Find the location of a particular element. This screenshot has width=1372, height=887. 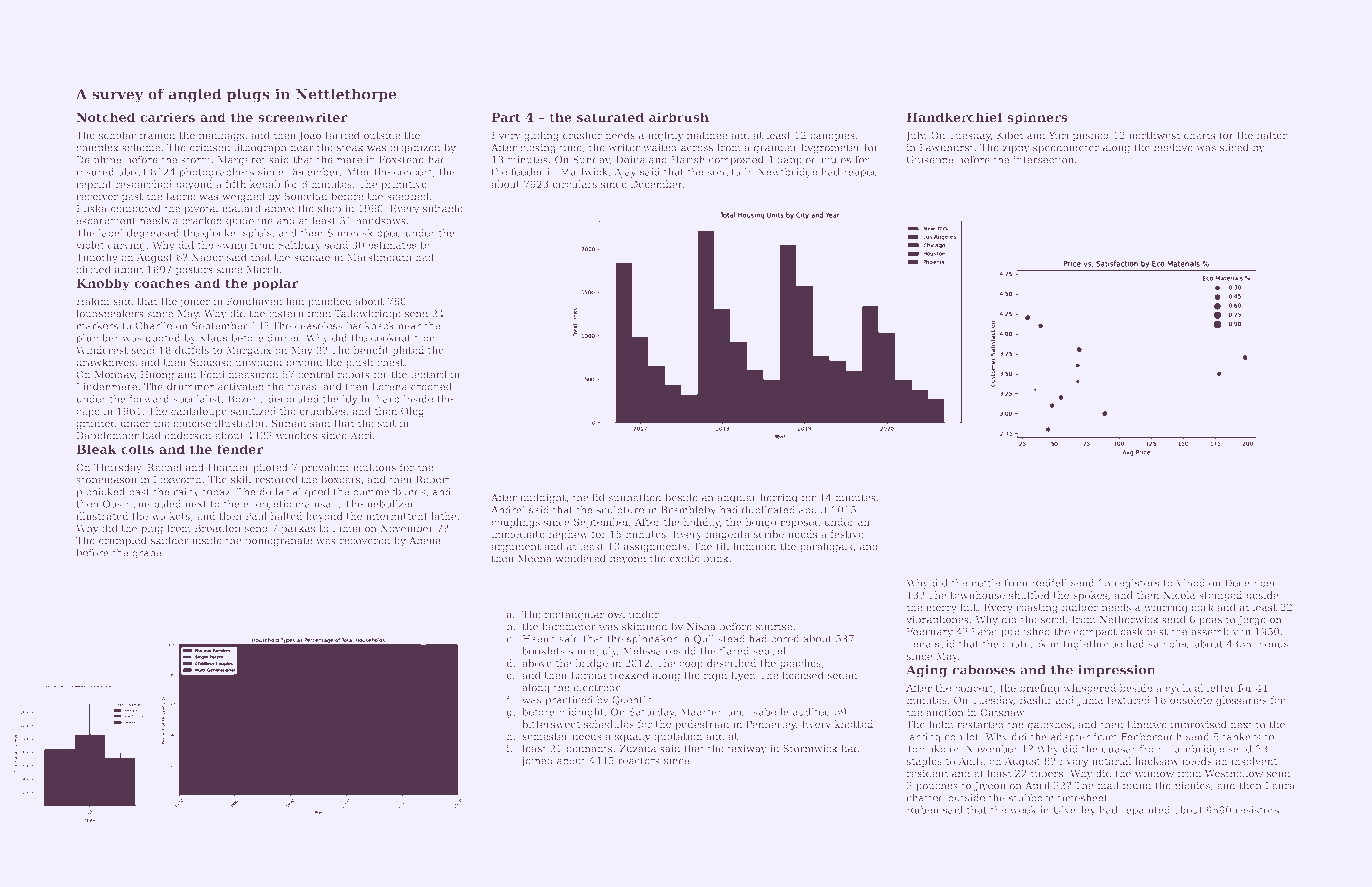

cookout is located at coordinates (391, 338).
